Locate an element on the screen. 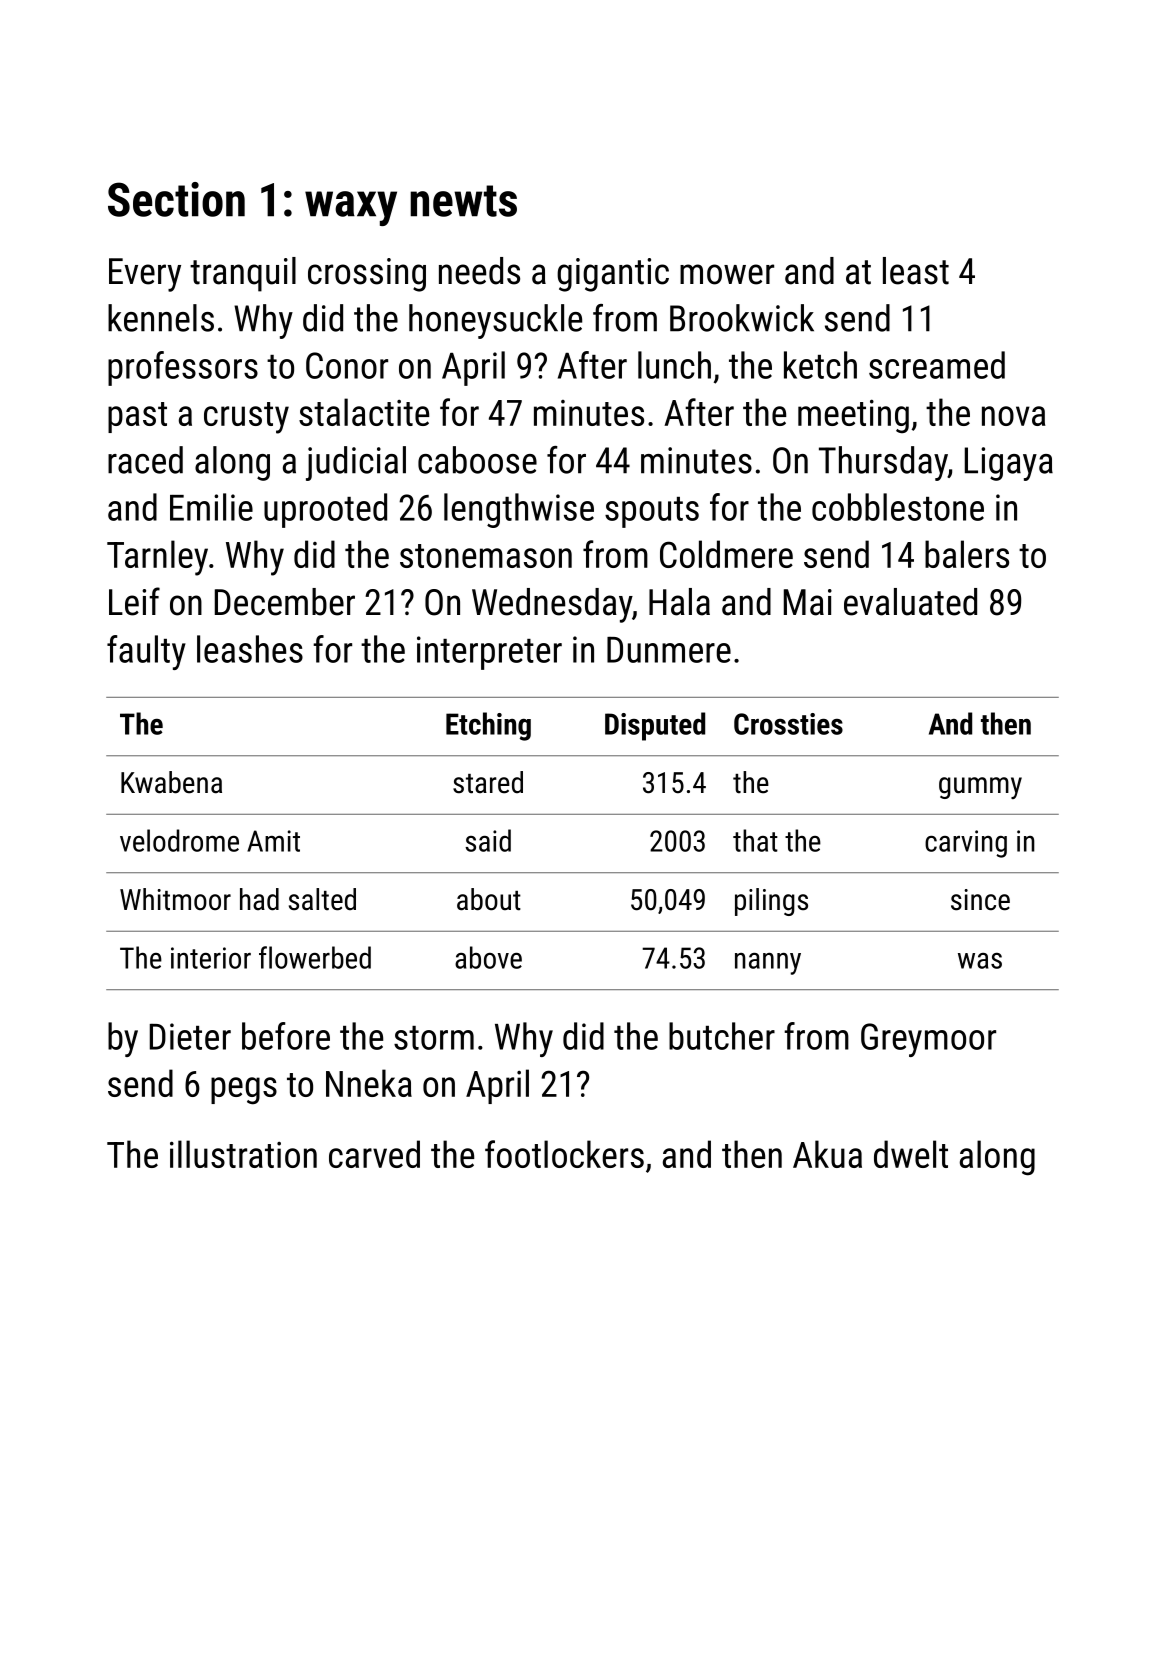 The height and width of the screenshot is (1654, 1165). footlockers is located at coordinates (564, 1154).
